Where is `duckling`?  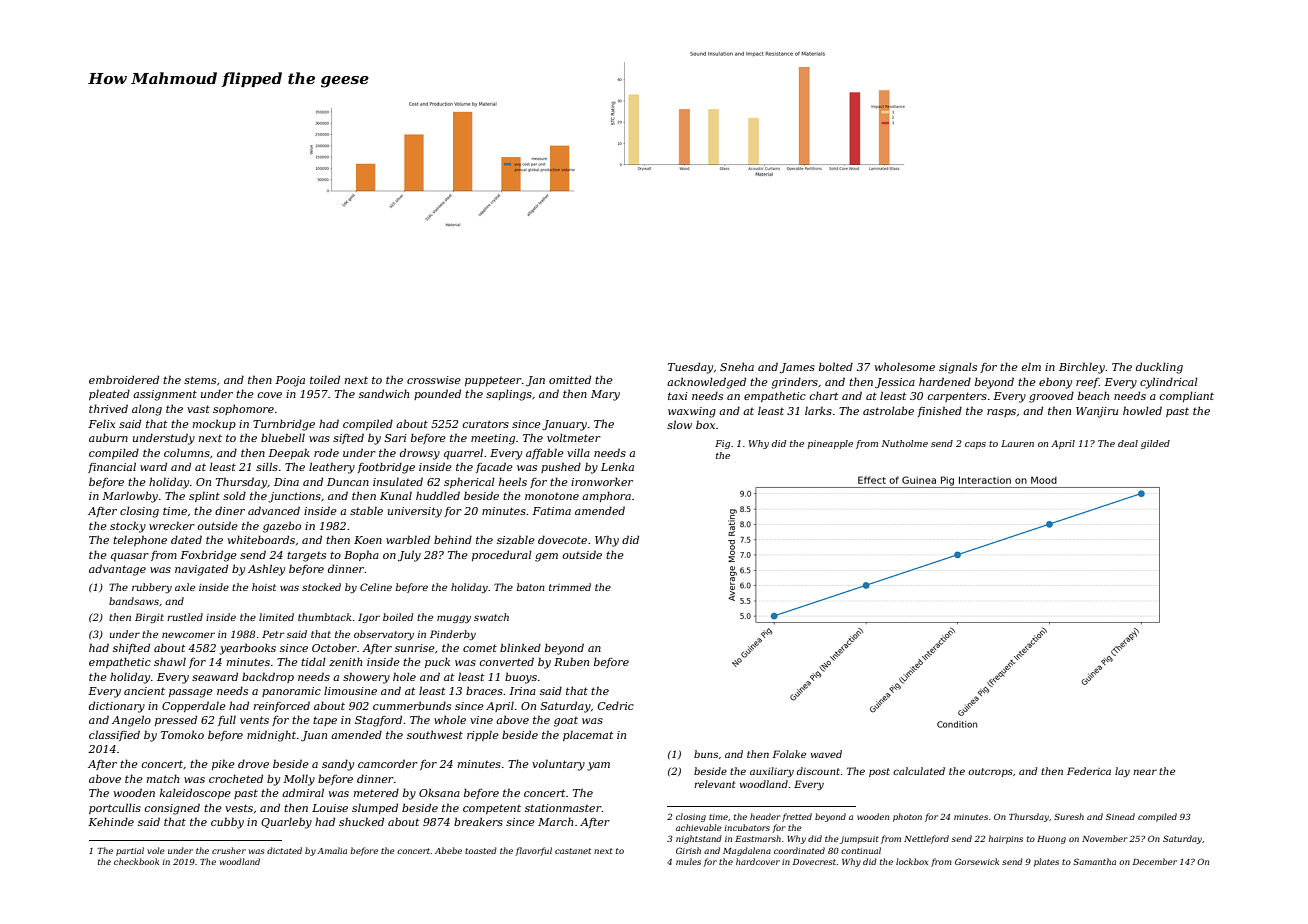
duckling is located at coordinates (1159, 368).
